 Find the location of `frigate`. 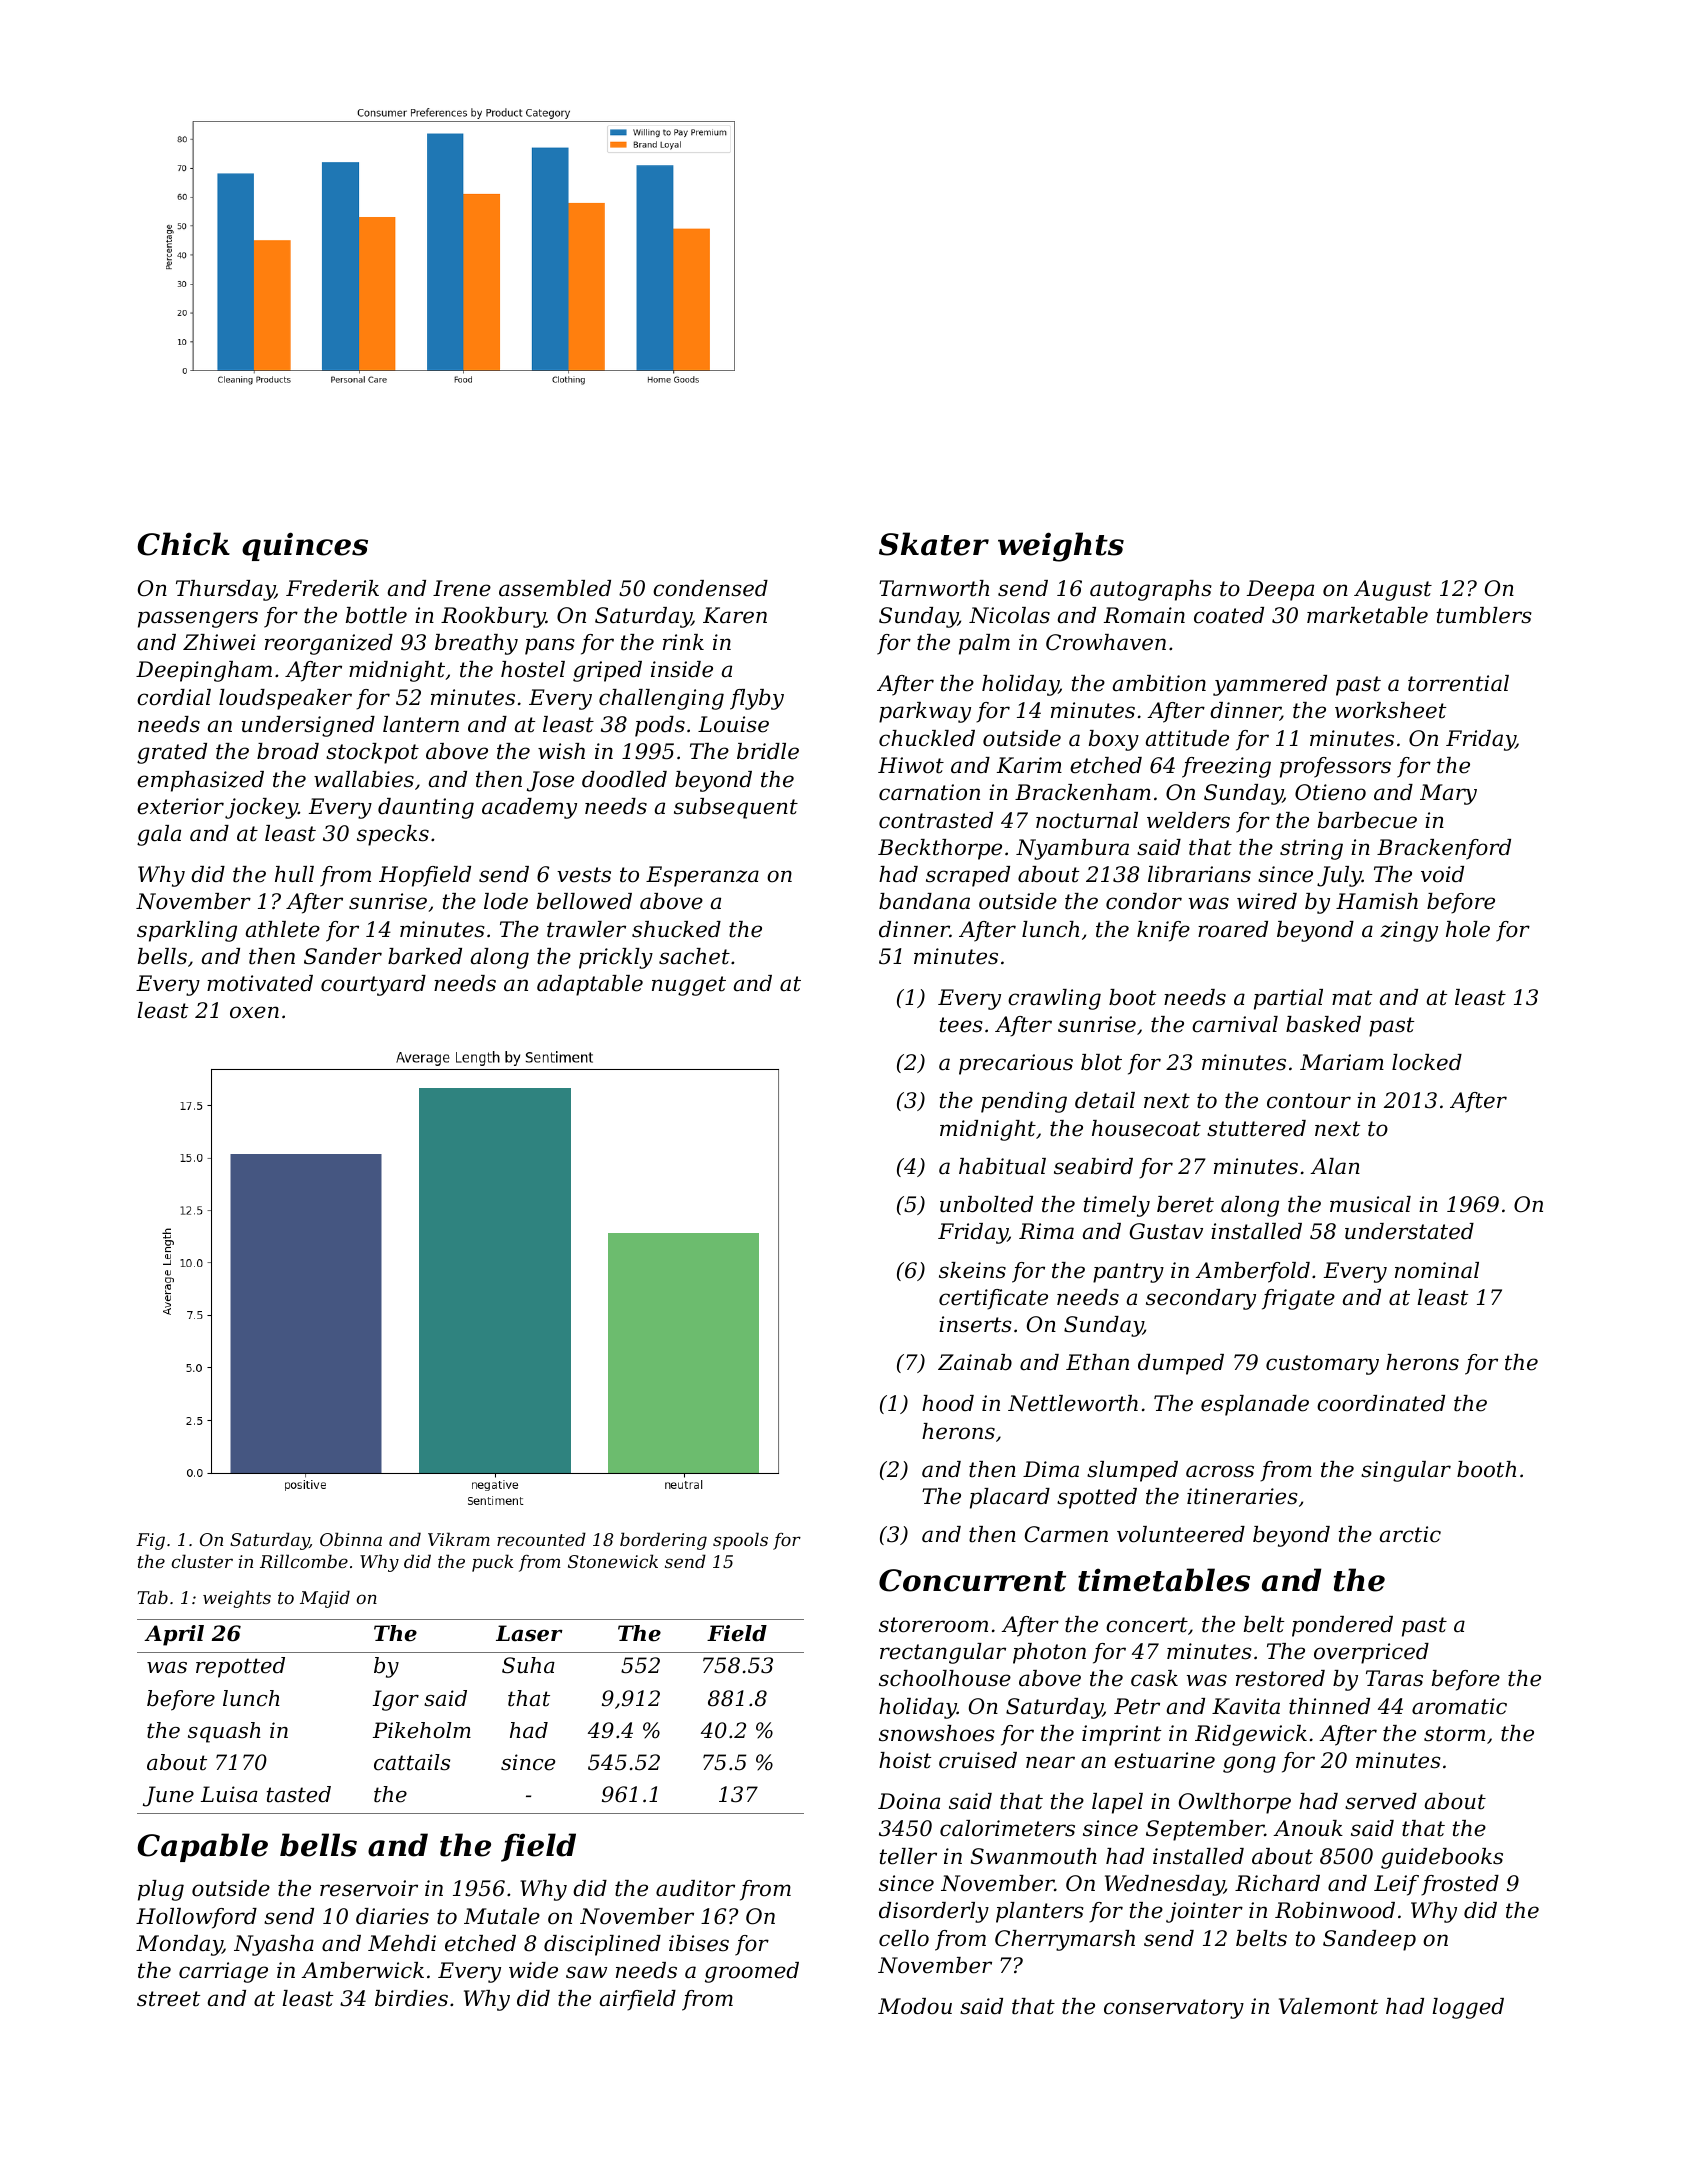

frigate is located at coordinates (1298, 1299).
